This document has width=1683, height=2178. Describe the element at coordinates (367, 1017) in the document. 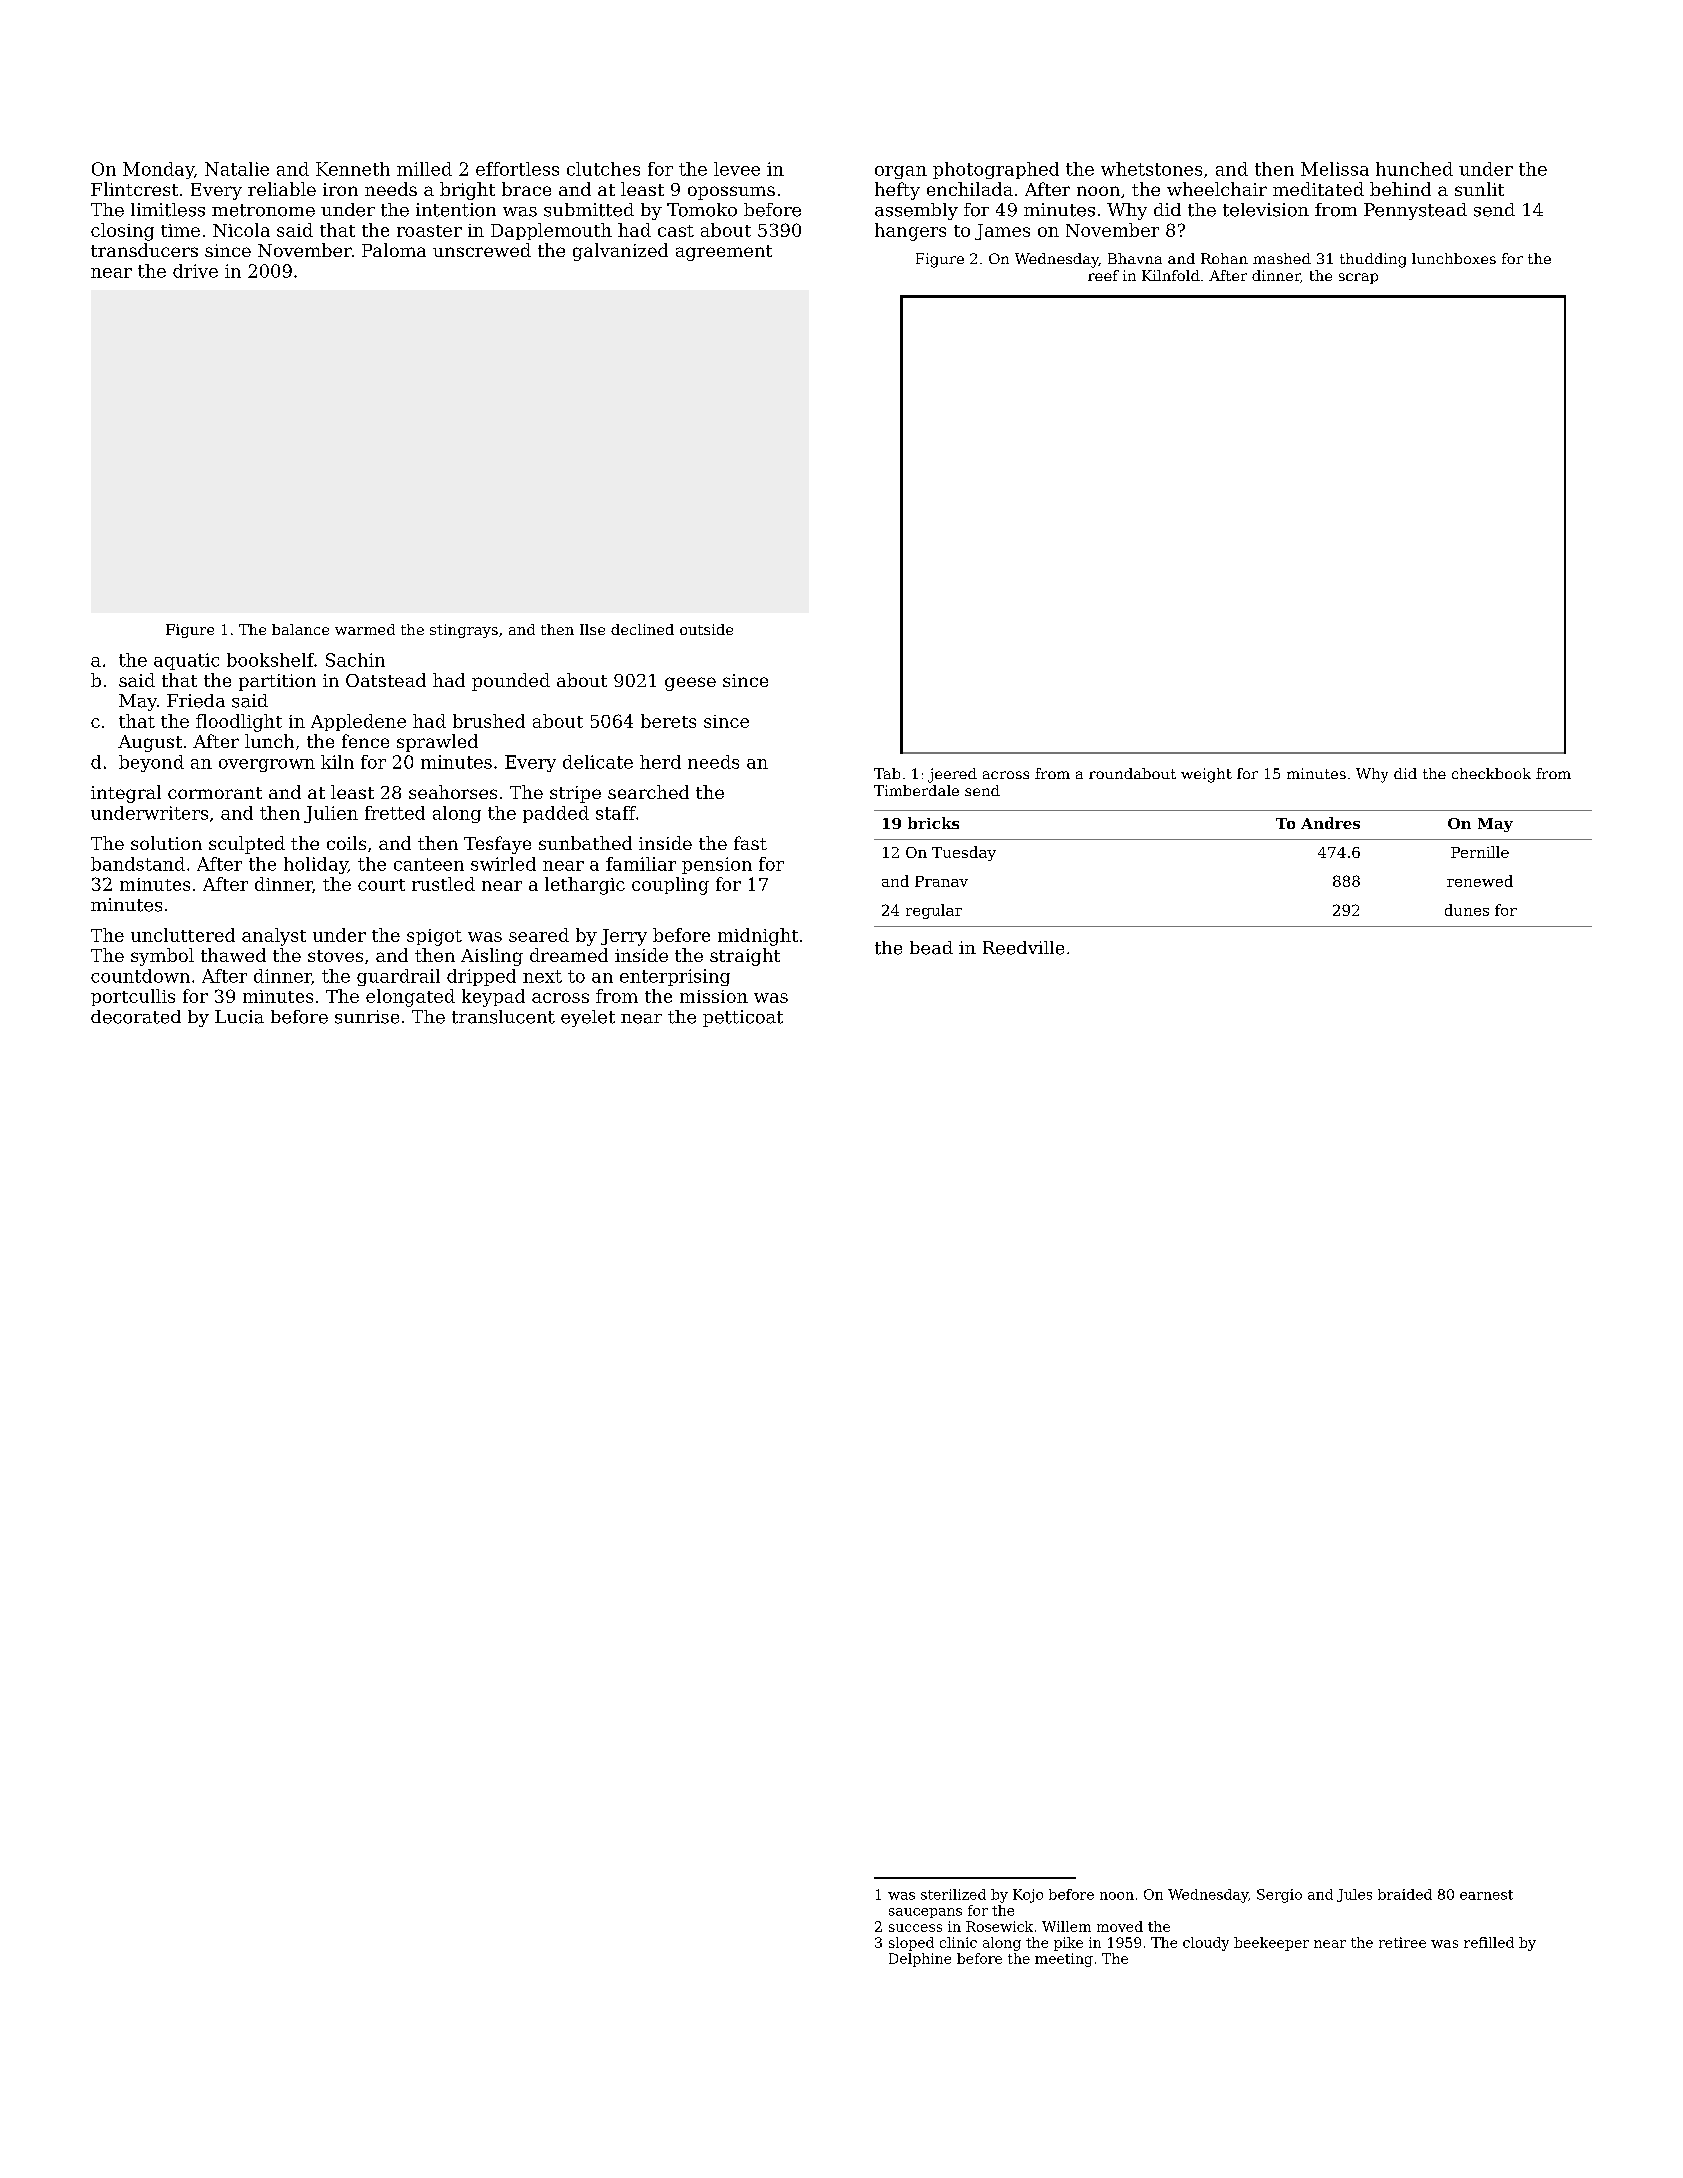

I see `sunrise` at that location.
